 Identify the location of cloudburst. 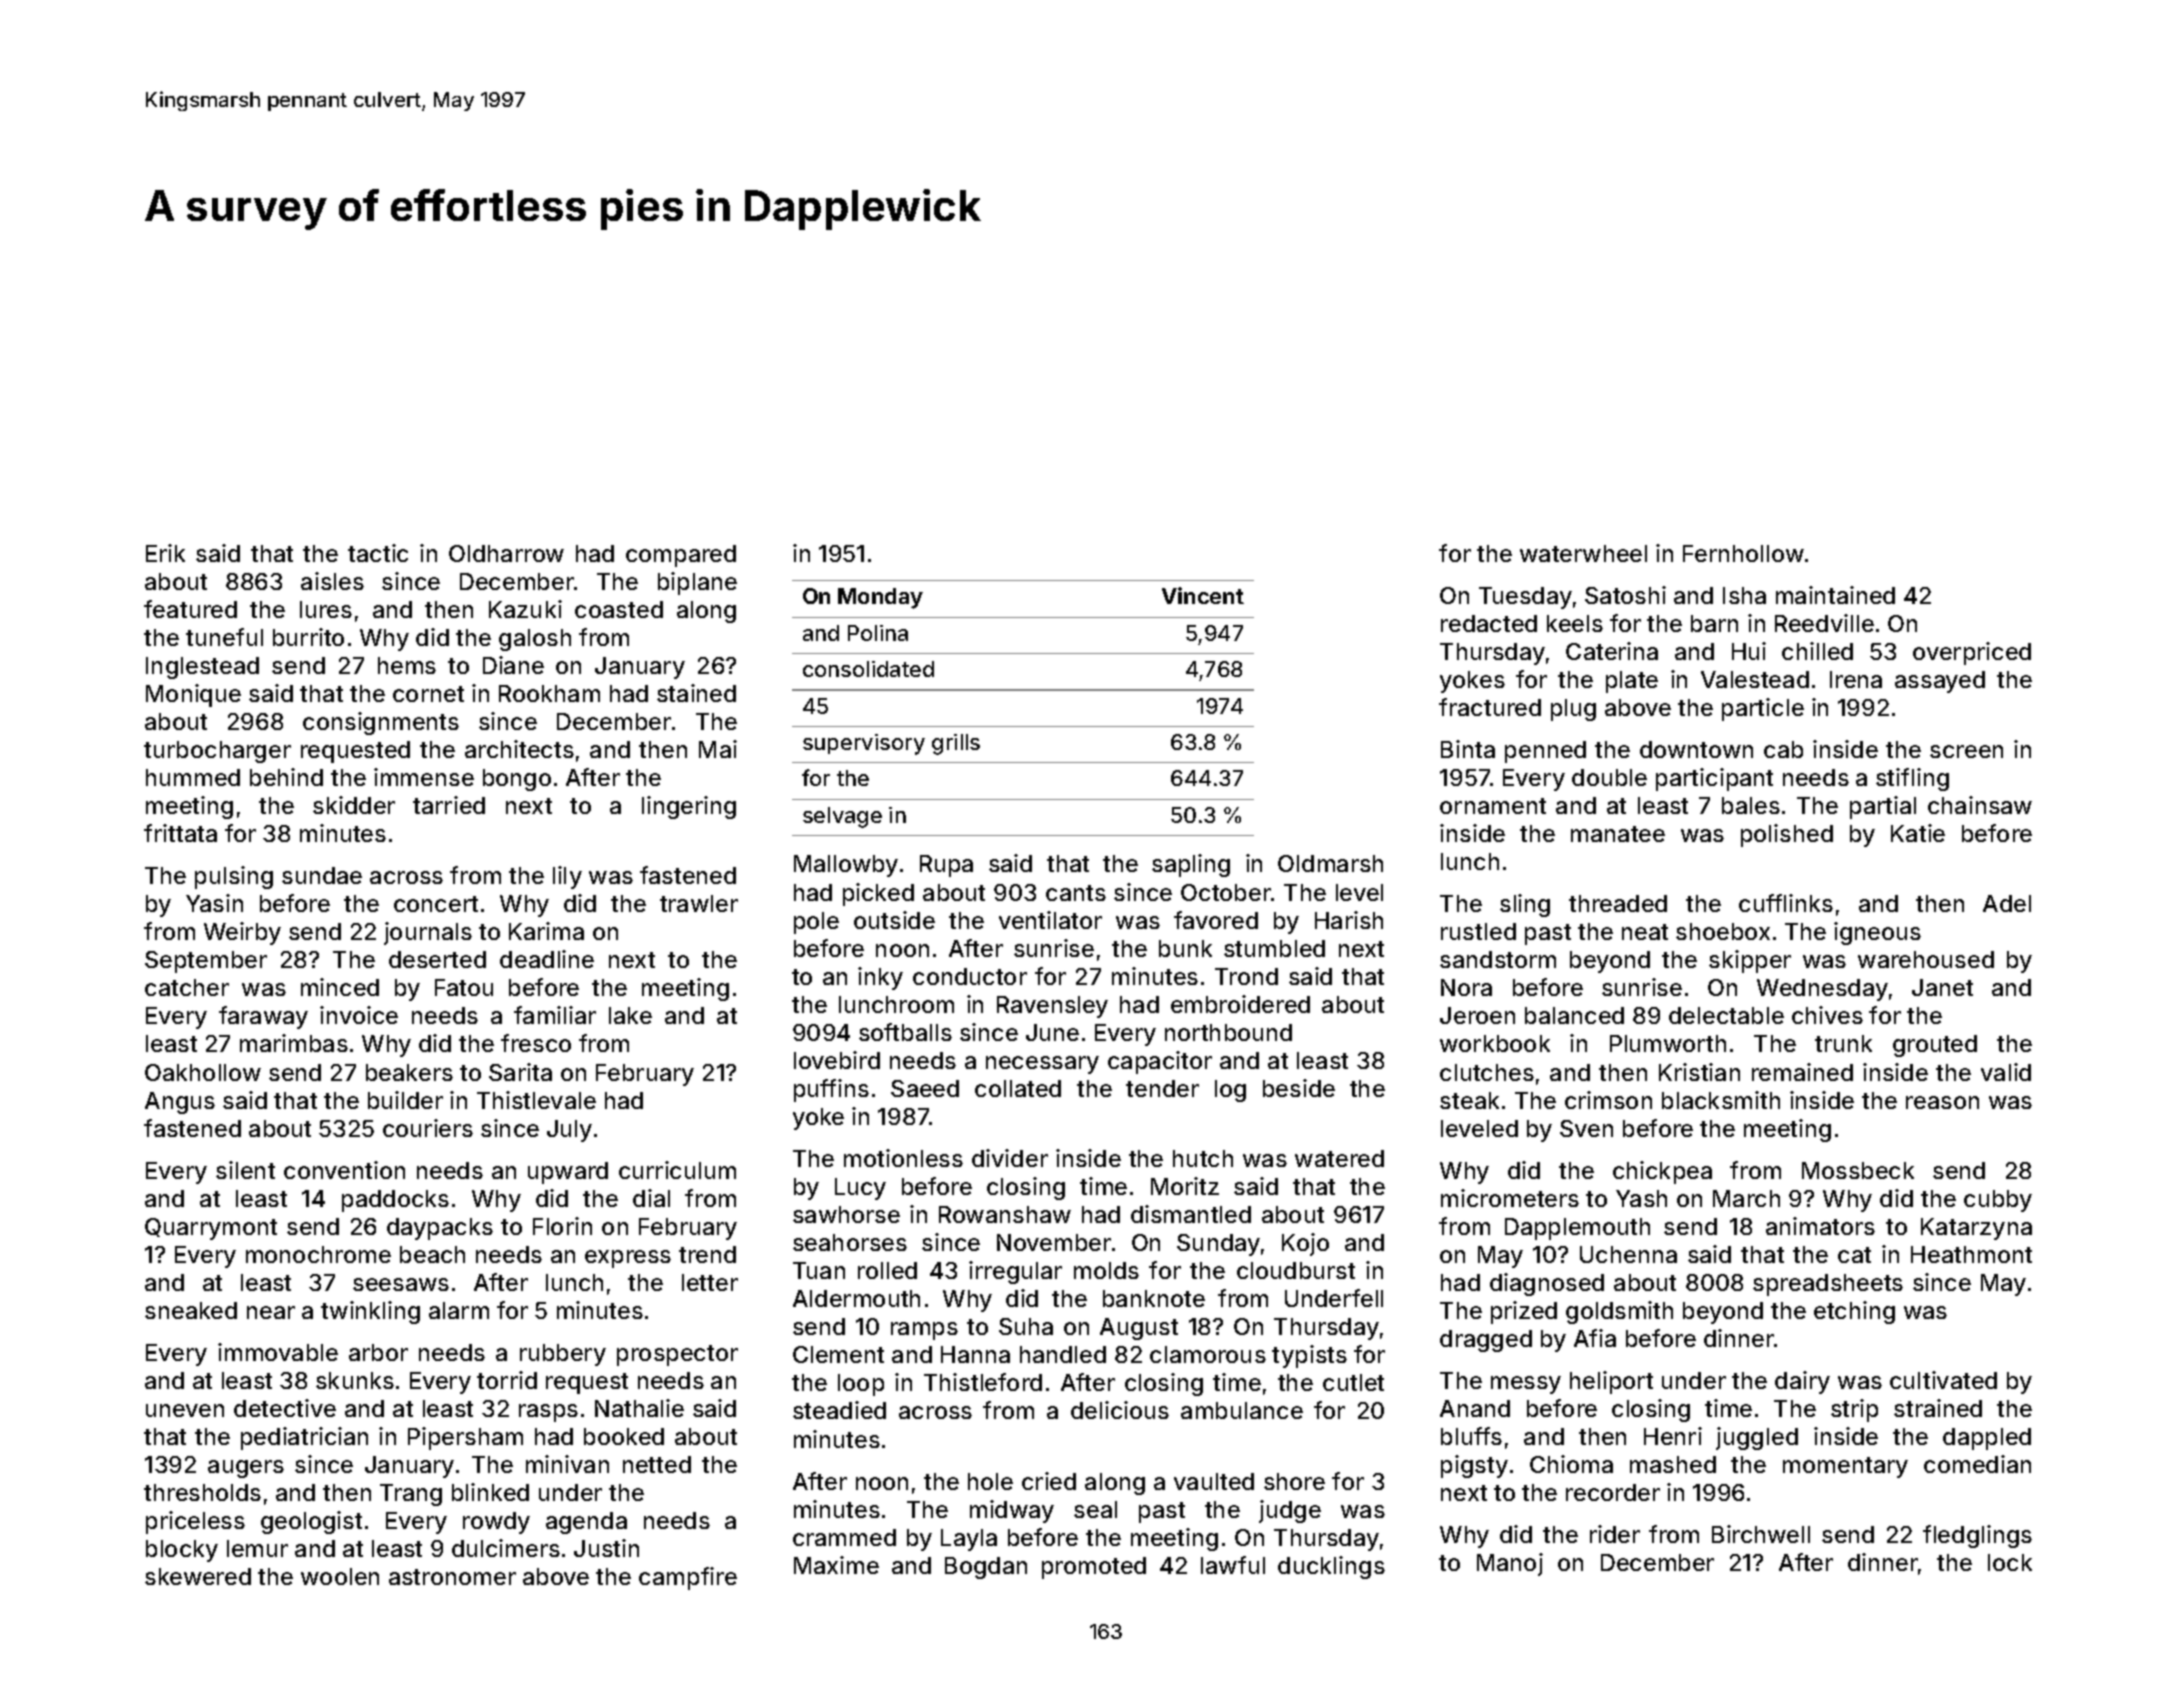
(1296, 1270).
